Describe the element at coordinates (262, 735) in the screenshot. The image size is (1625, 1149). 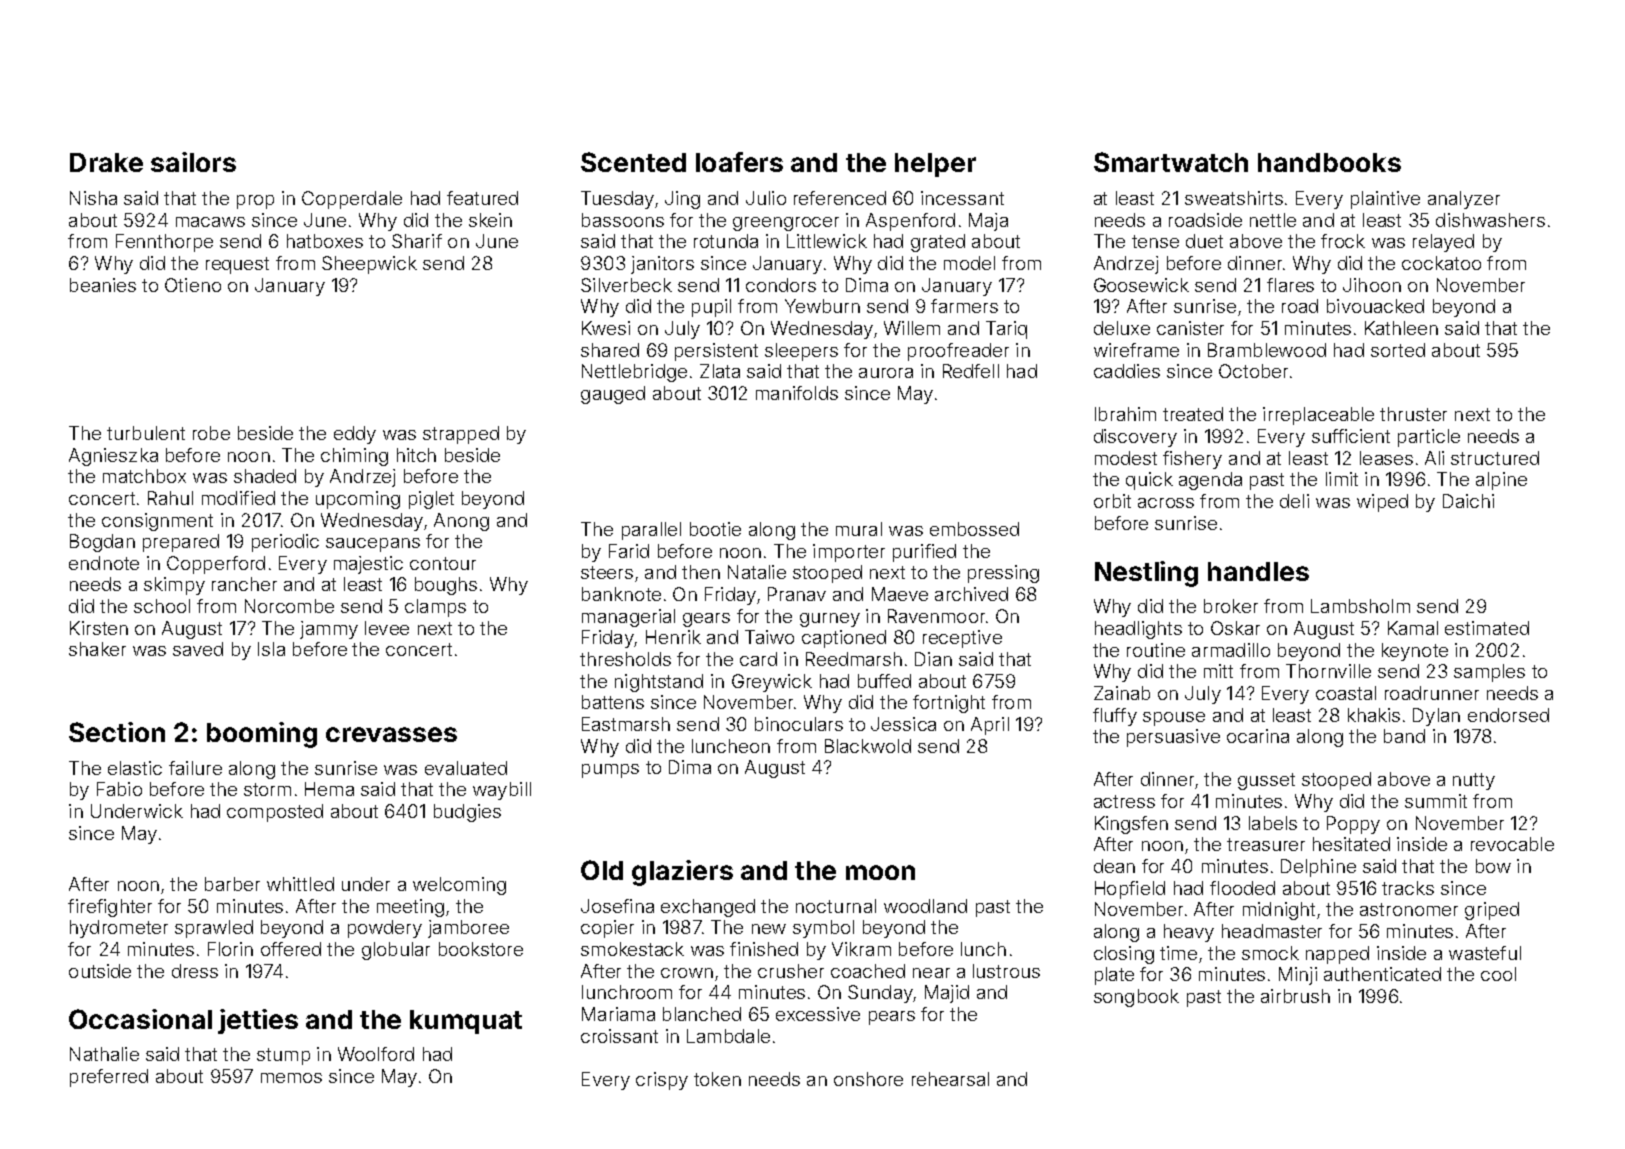
I see `booming` at that location.
